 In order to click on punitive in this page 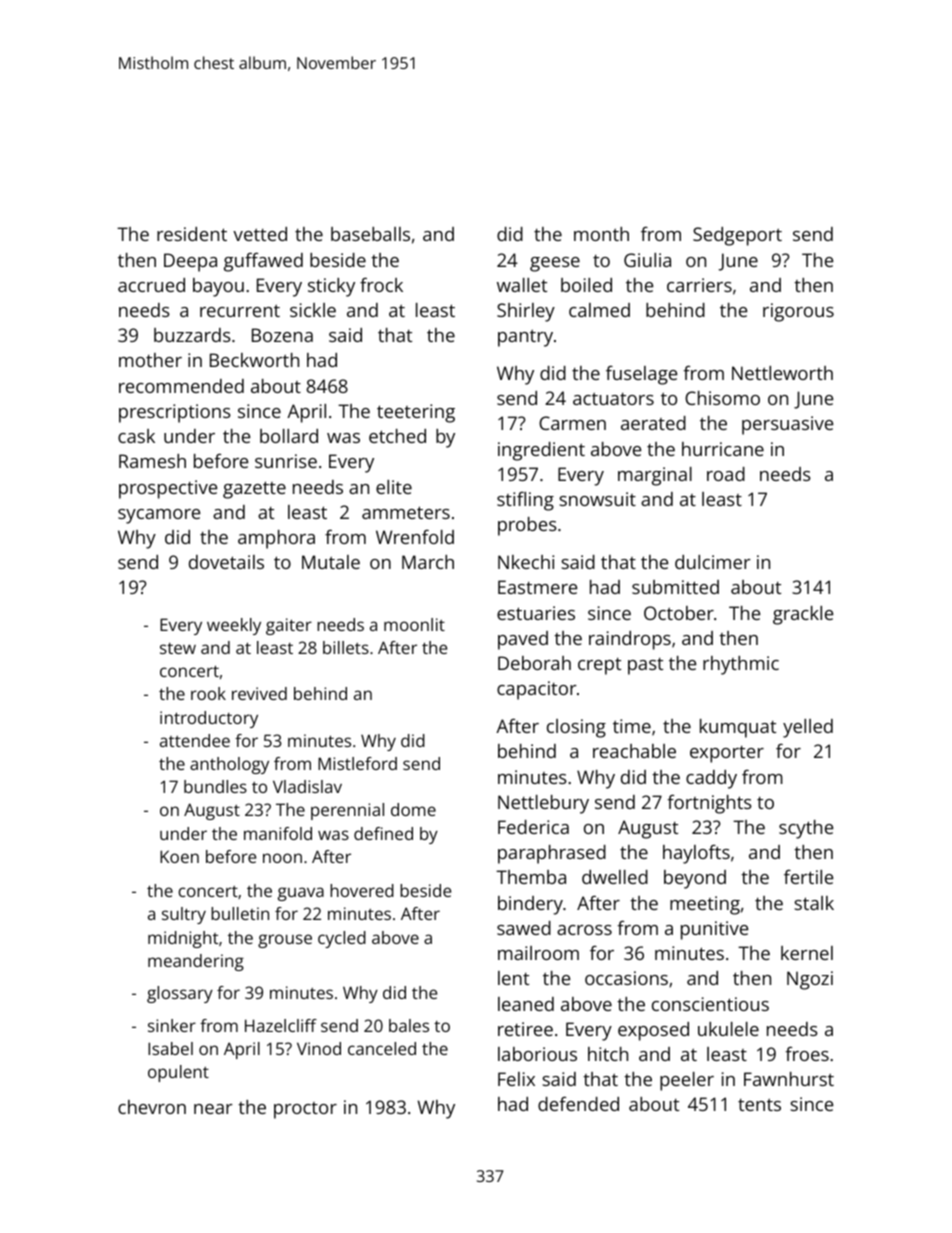, I will do `click(714, 930)`.
